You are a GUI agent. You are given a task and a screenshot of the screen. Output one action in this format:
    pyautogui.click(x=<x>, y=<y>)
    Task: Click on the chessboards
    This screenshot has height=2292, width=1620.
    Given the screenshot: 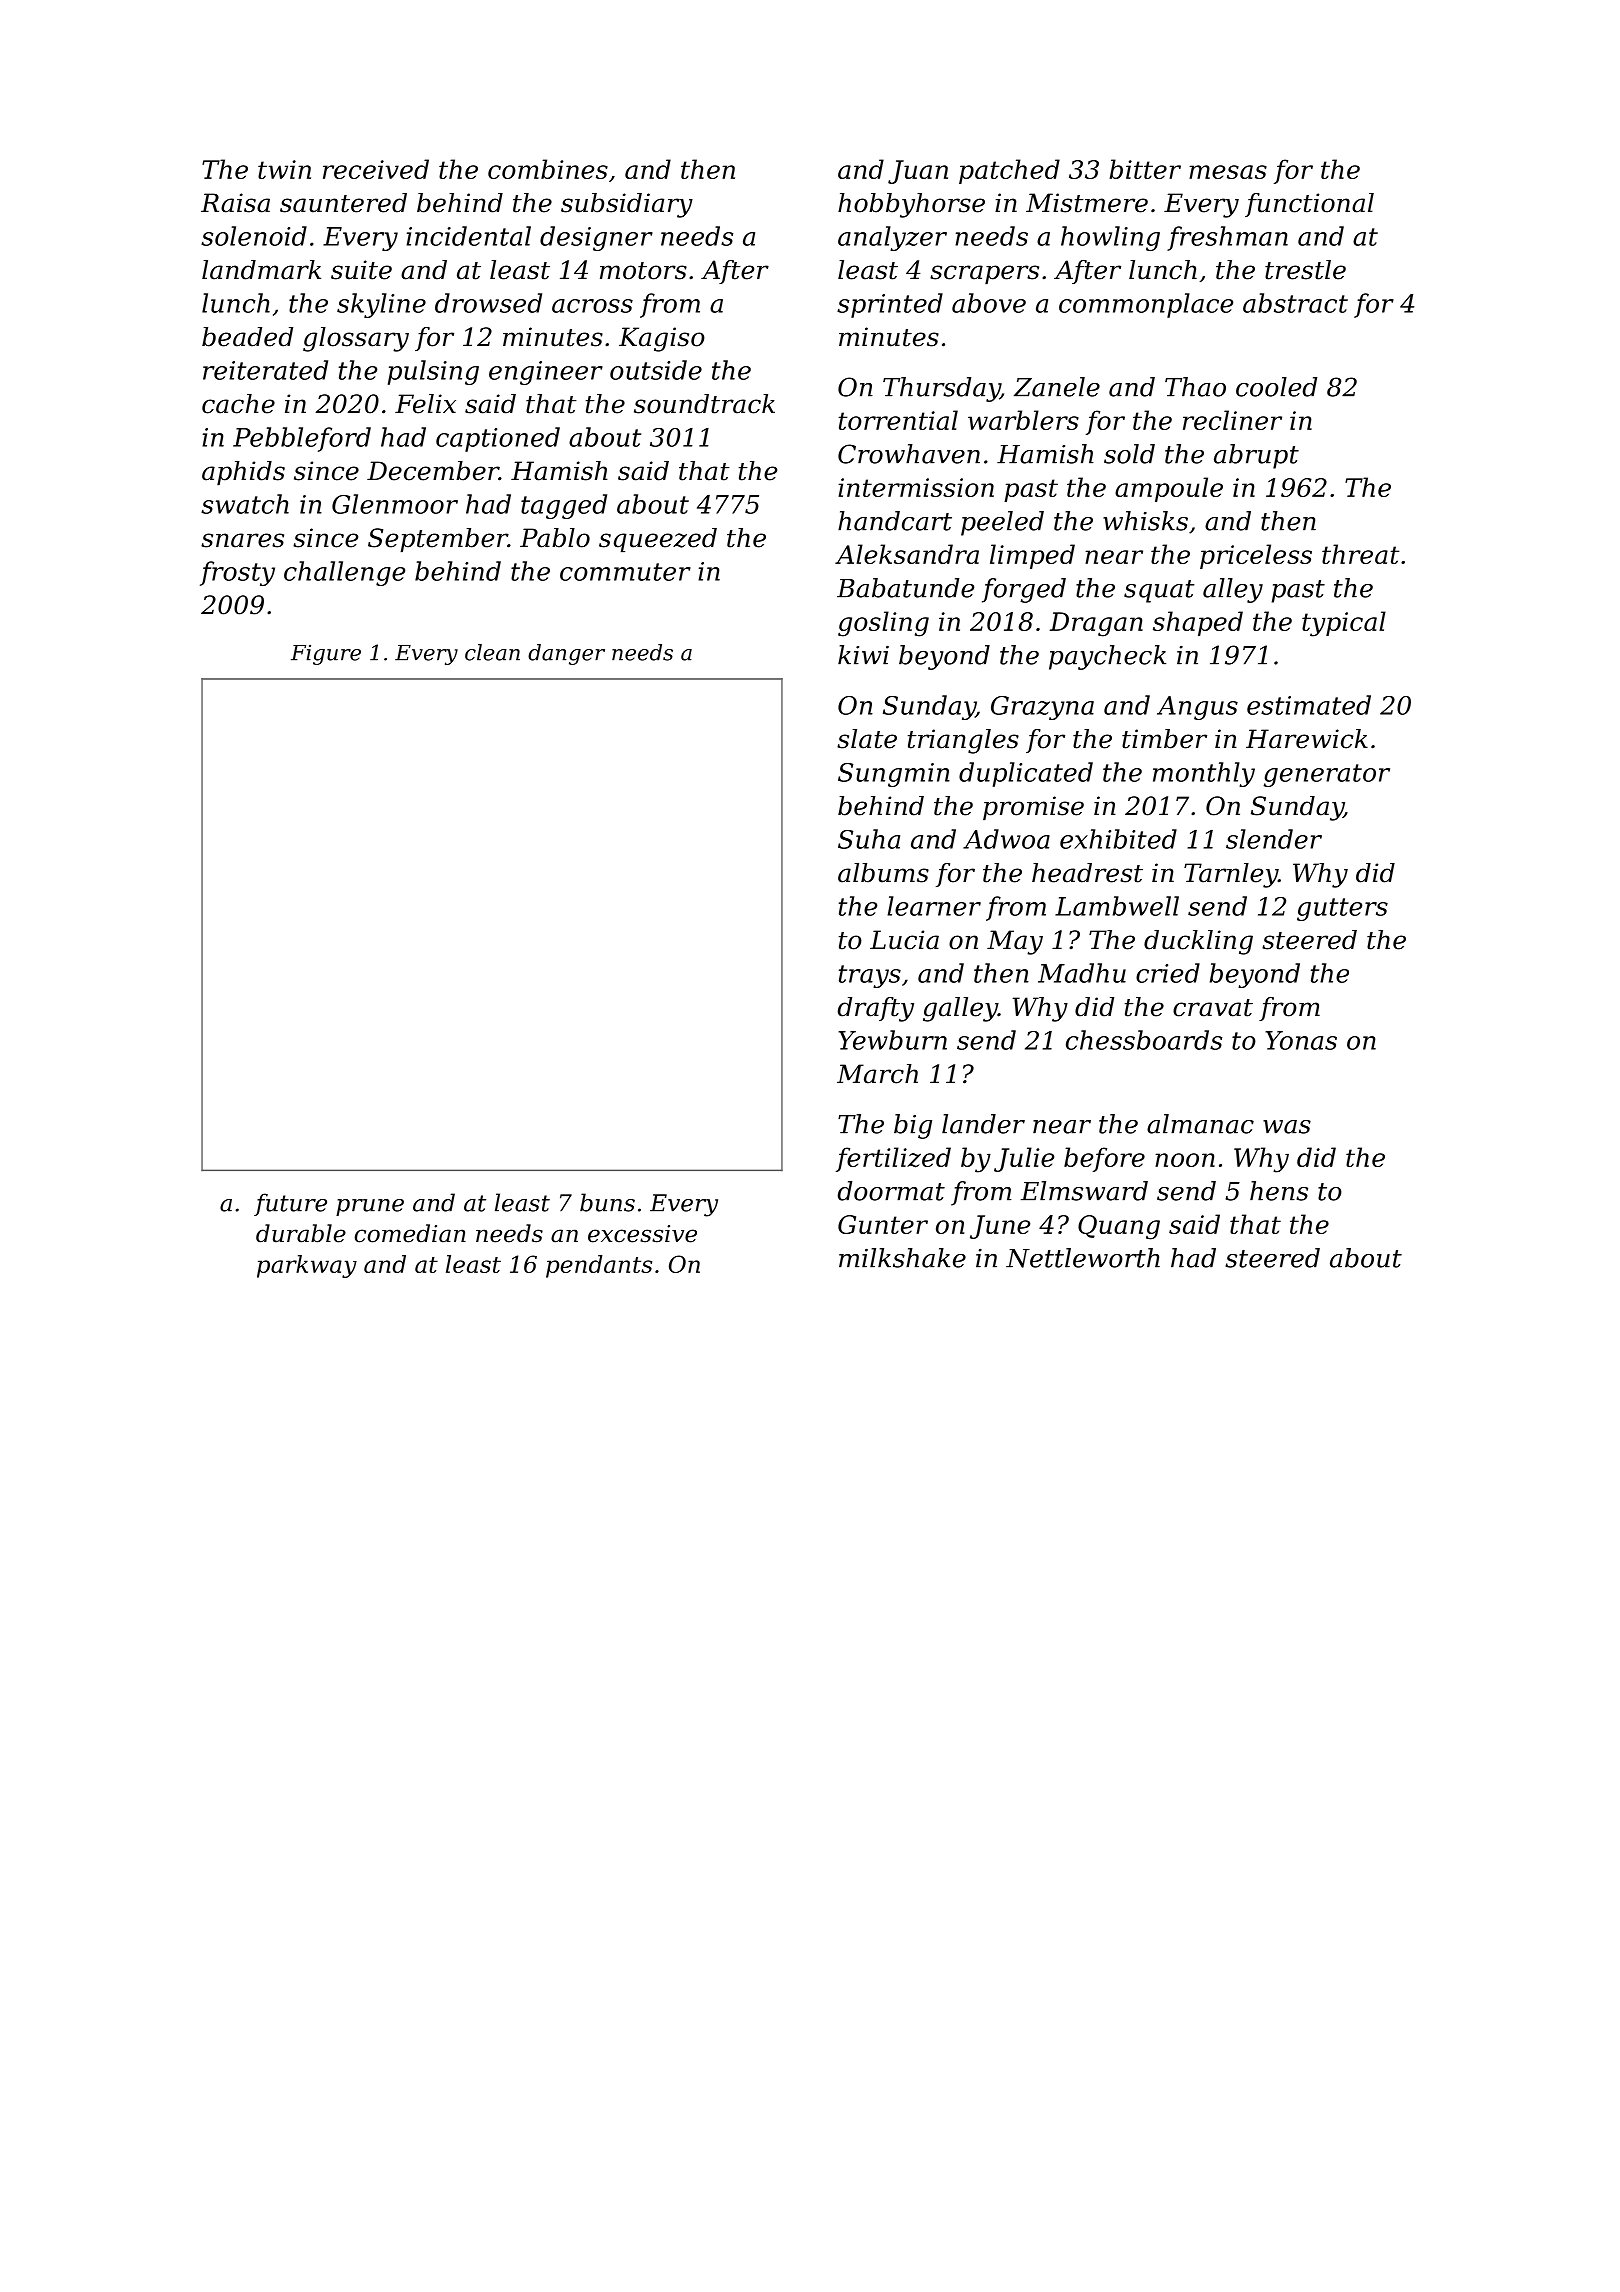 What is the action you would take?
    pyautogui.click(x=1144, y=1040)
